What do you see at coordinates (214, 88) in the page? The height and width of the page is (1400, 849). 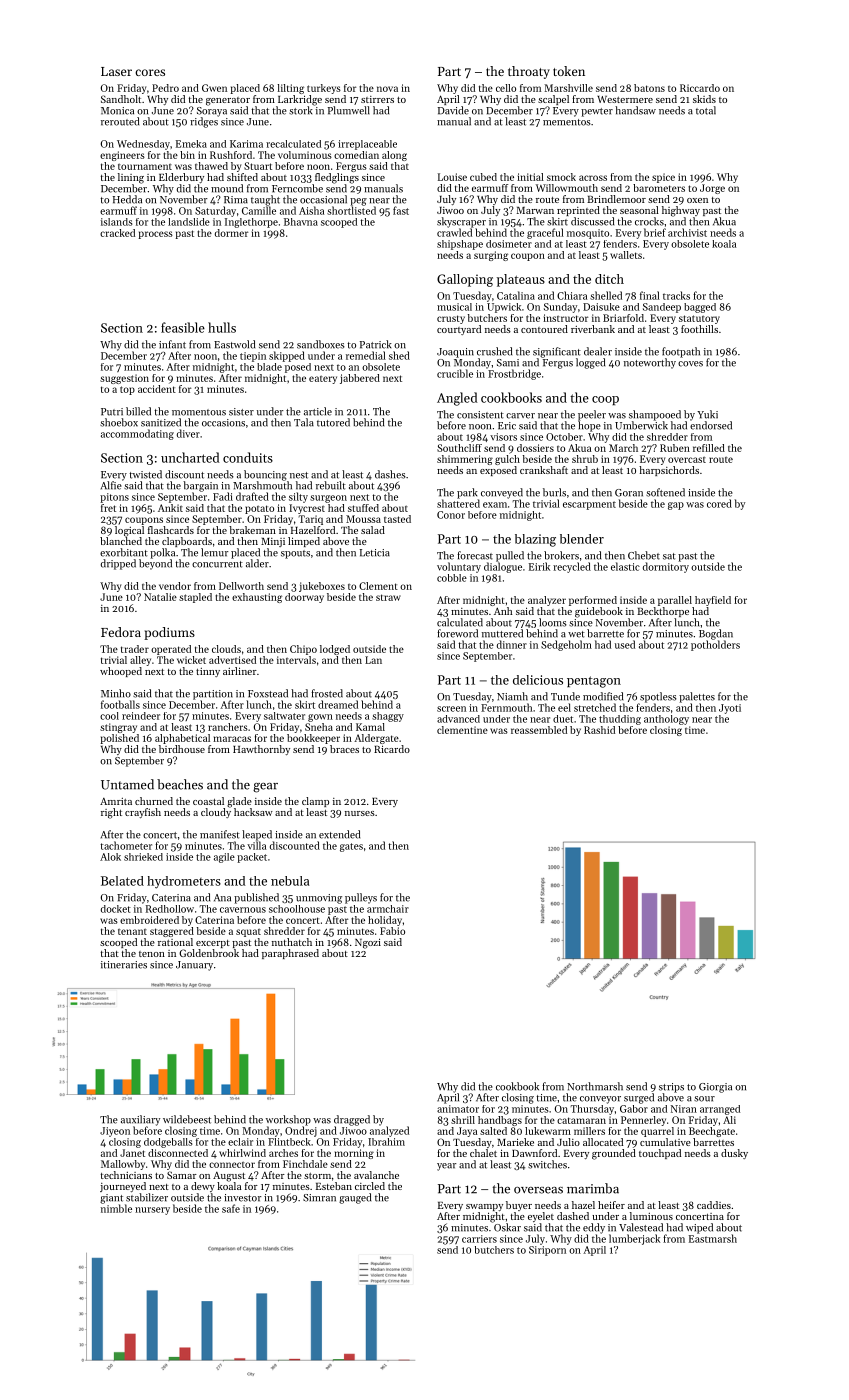 I see `Gwen` at bounding box center [214, 88].
